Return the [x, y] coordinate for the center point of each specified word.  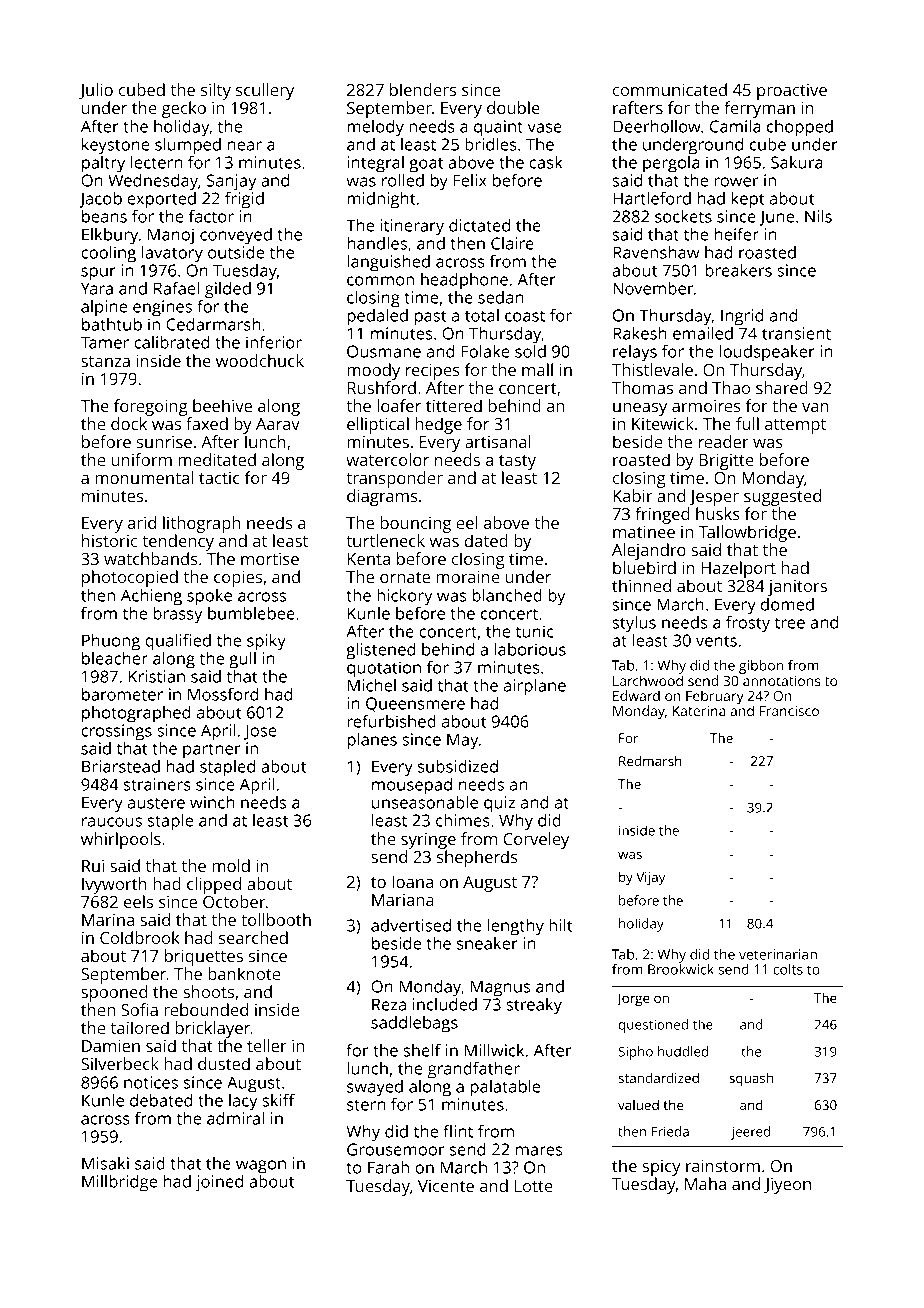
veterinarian [778, 954]
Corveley [536, 840]
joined [219, 1183]
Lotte [534, 1186]
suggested [782, 497]
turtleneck [385, 540]
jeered [750, 1133]
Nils [818, 216]
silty [216, 91]
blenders [423, 89]
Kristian [157, 676]
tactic [219, 478]
